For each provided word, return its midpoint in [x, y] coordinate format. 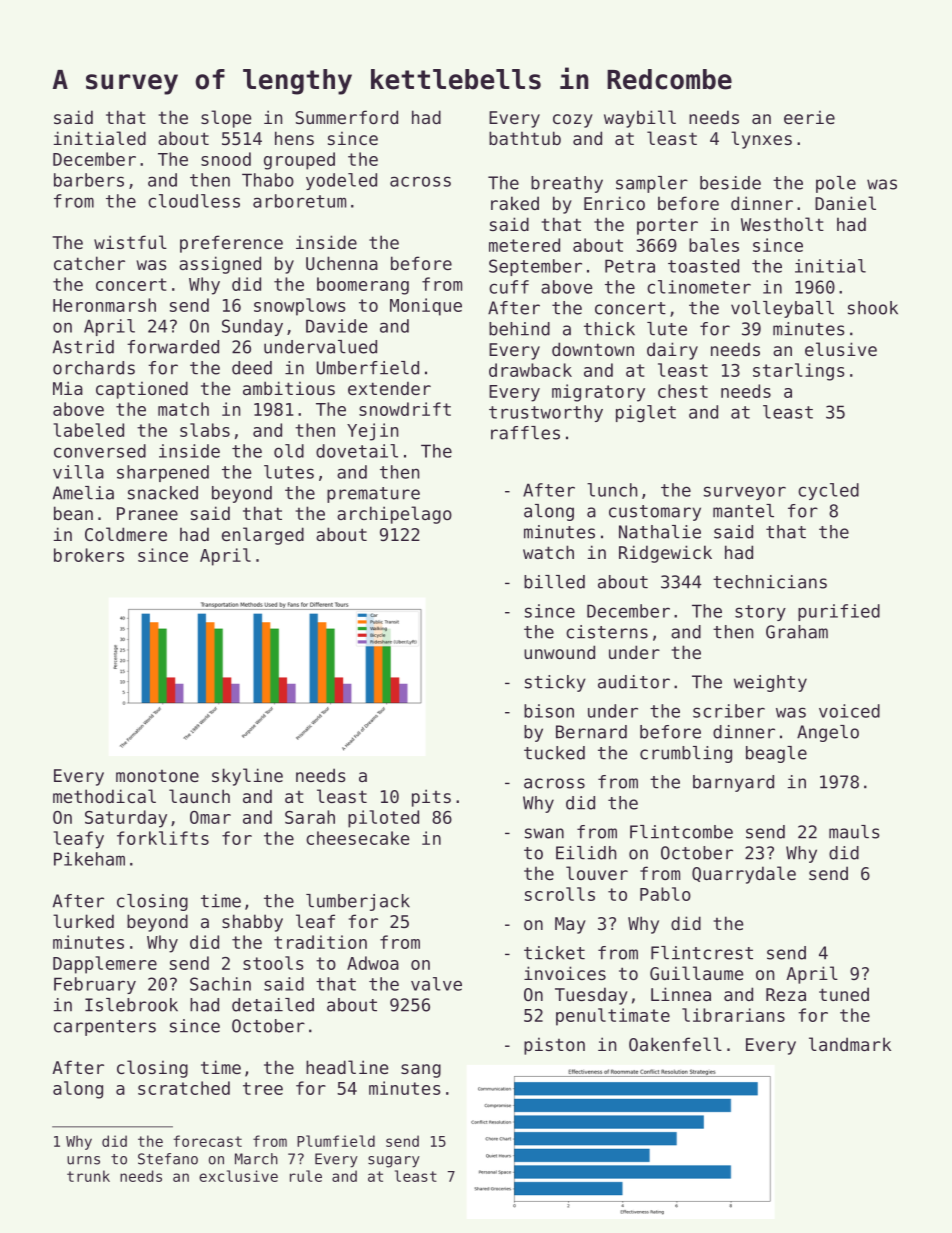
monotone [157, 776]
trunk [88, 1176]
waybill [640, 119]
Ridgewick [665, 554]
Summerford [346, 117]
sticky [555, 683]
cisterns [607, 632]
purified [839, 612]
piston [554, 1046]
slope [226, 119]
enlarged [263, 536]
